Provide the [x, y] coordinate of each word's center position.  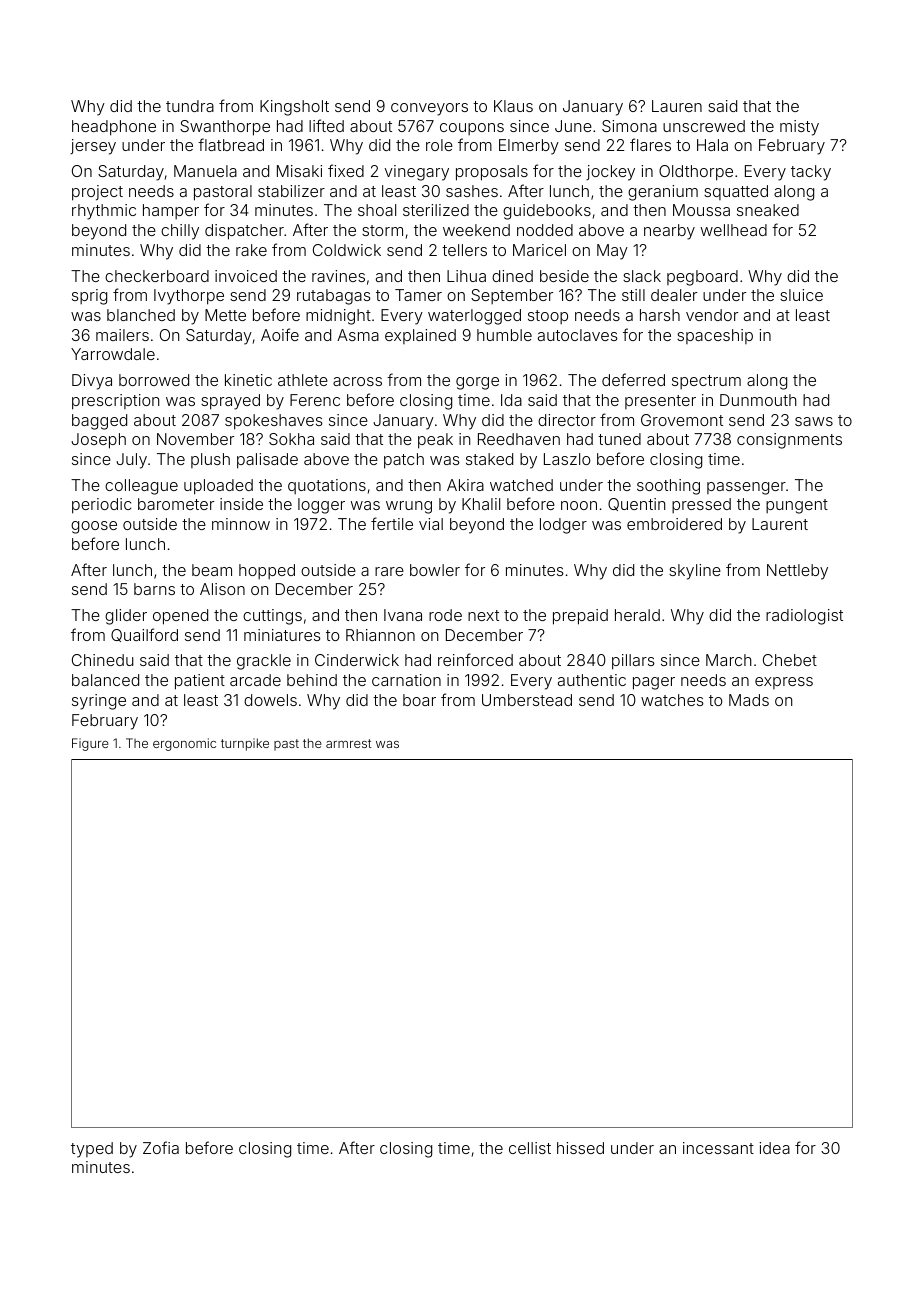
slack [642, 276]
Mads [749, 700]
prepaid [580, 617]
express [784, 683]
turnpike [245, 744]
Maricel [539, 250]
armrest [348, 743]
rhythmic [104, 212]
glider [126, 617]
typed [92, 1150]
